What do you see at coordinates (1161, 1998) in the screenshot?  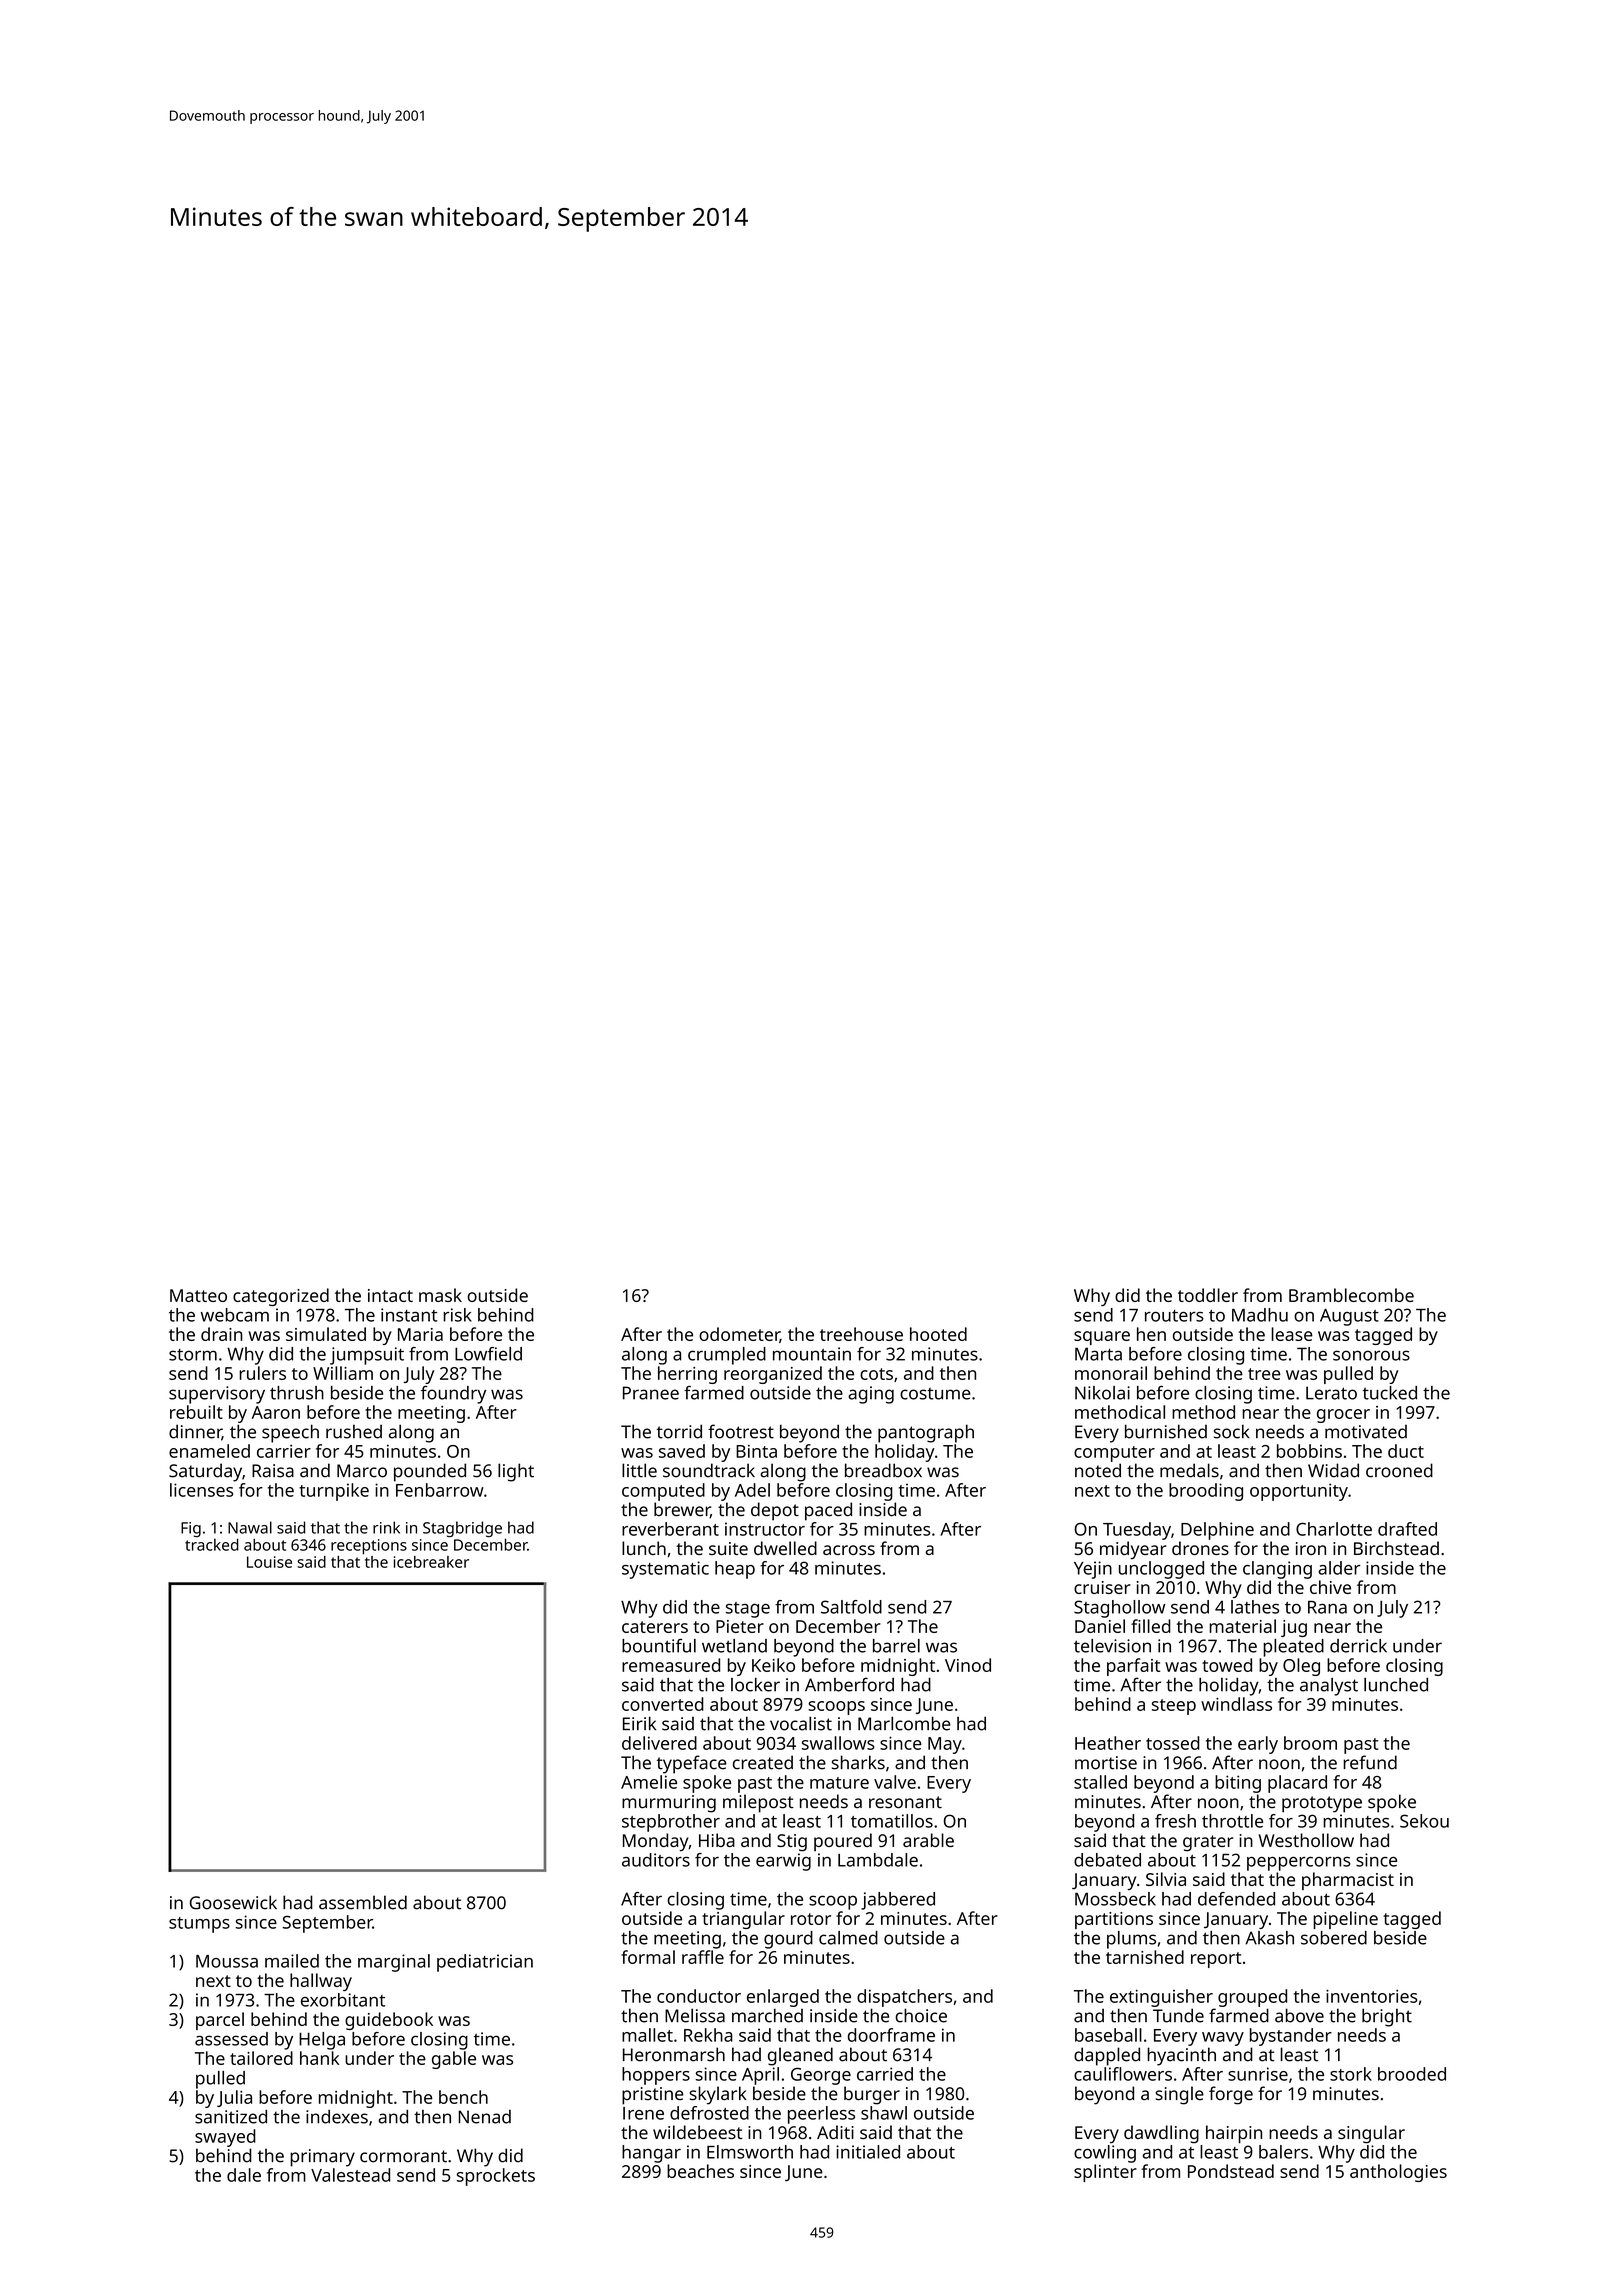 I see `extinguisher` at bounding box center [1161, 1998].
